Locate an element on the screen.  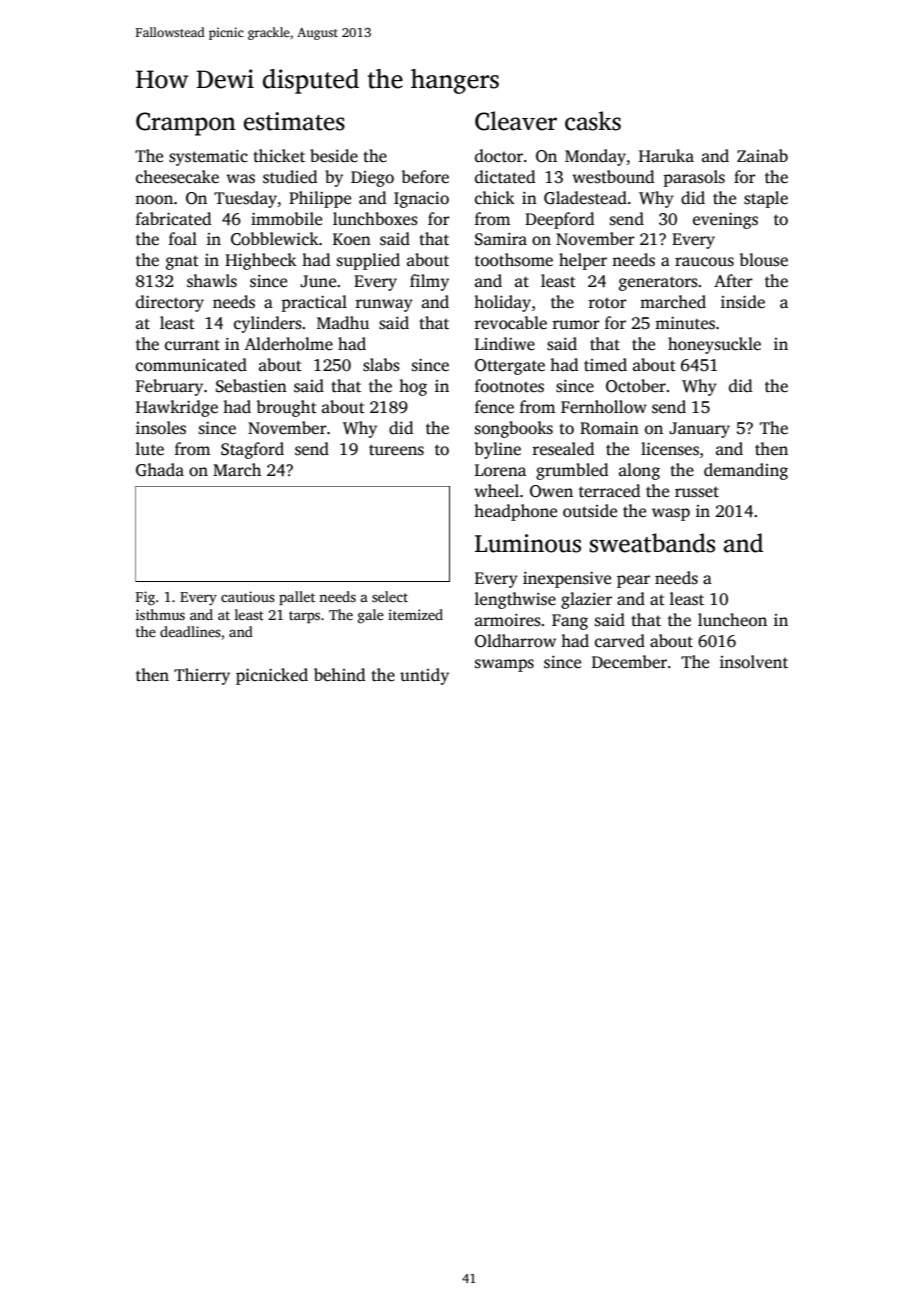
casks is located at coordinates (593, 121).
